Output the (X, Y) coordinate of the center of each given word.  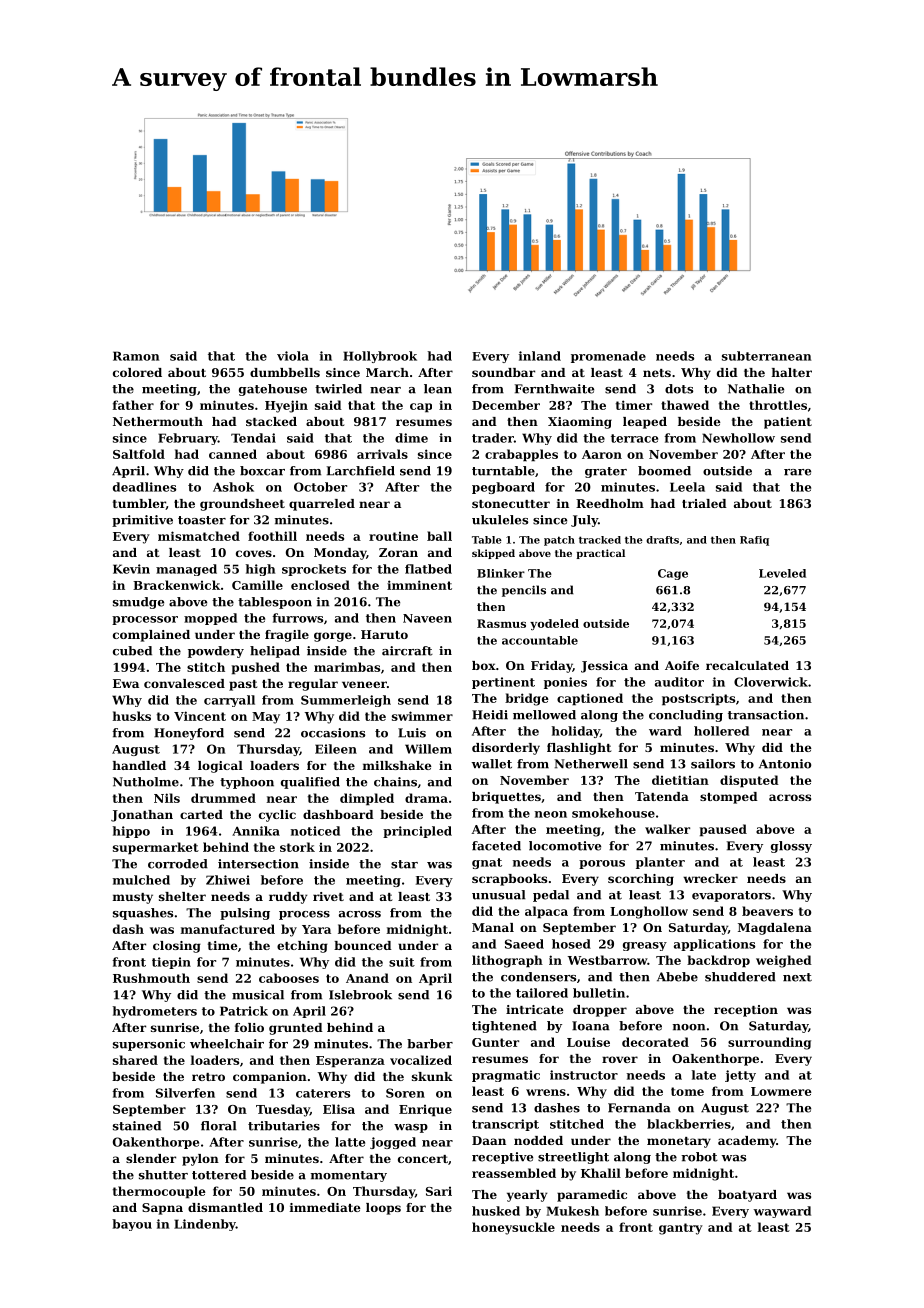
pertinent (503, 683)
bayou (132, 1225)
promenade (608, 357)
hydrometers (155, 1012)
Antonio (785, 764)
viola (293, 356)
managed (186, 570)
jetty (740, 1076)
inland (540, 356)
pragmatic (506, 1076)
